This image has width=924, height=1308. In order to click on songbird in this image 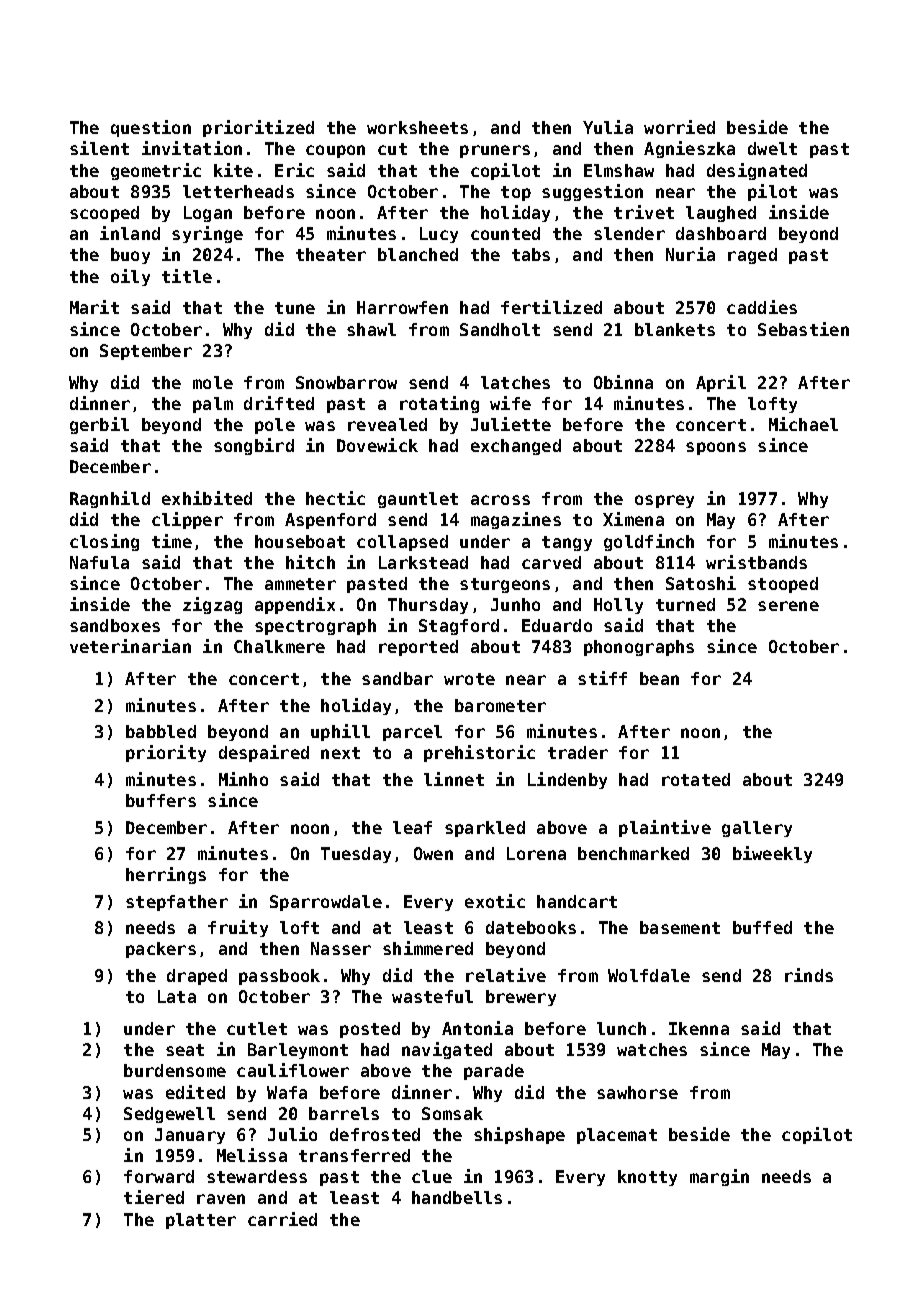, I will do `click(254, 446)`.
